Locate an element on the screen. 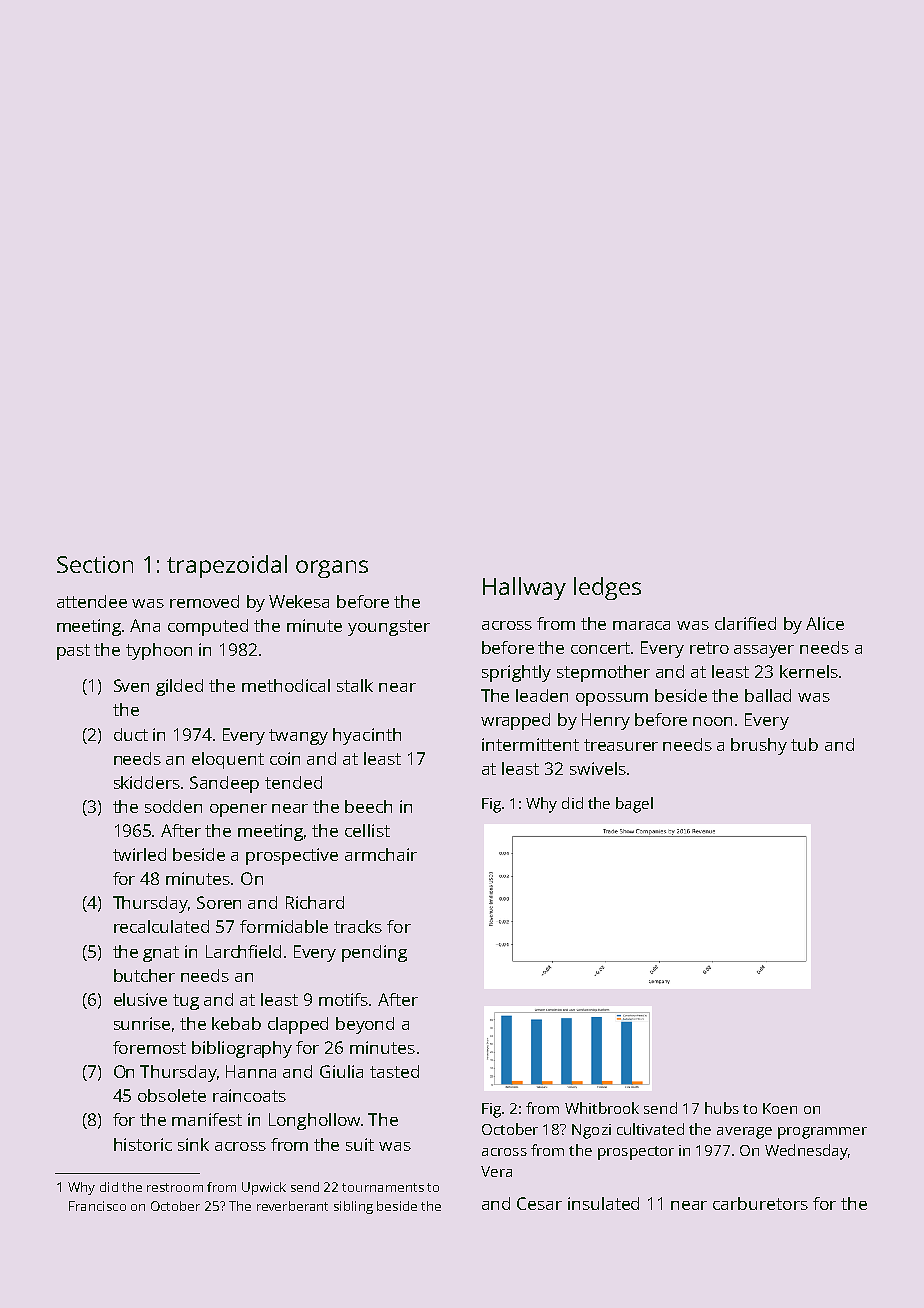 This screenshot has width=924, height=1308. hyacinth is located at coordinates (367, 736).
